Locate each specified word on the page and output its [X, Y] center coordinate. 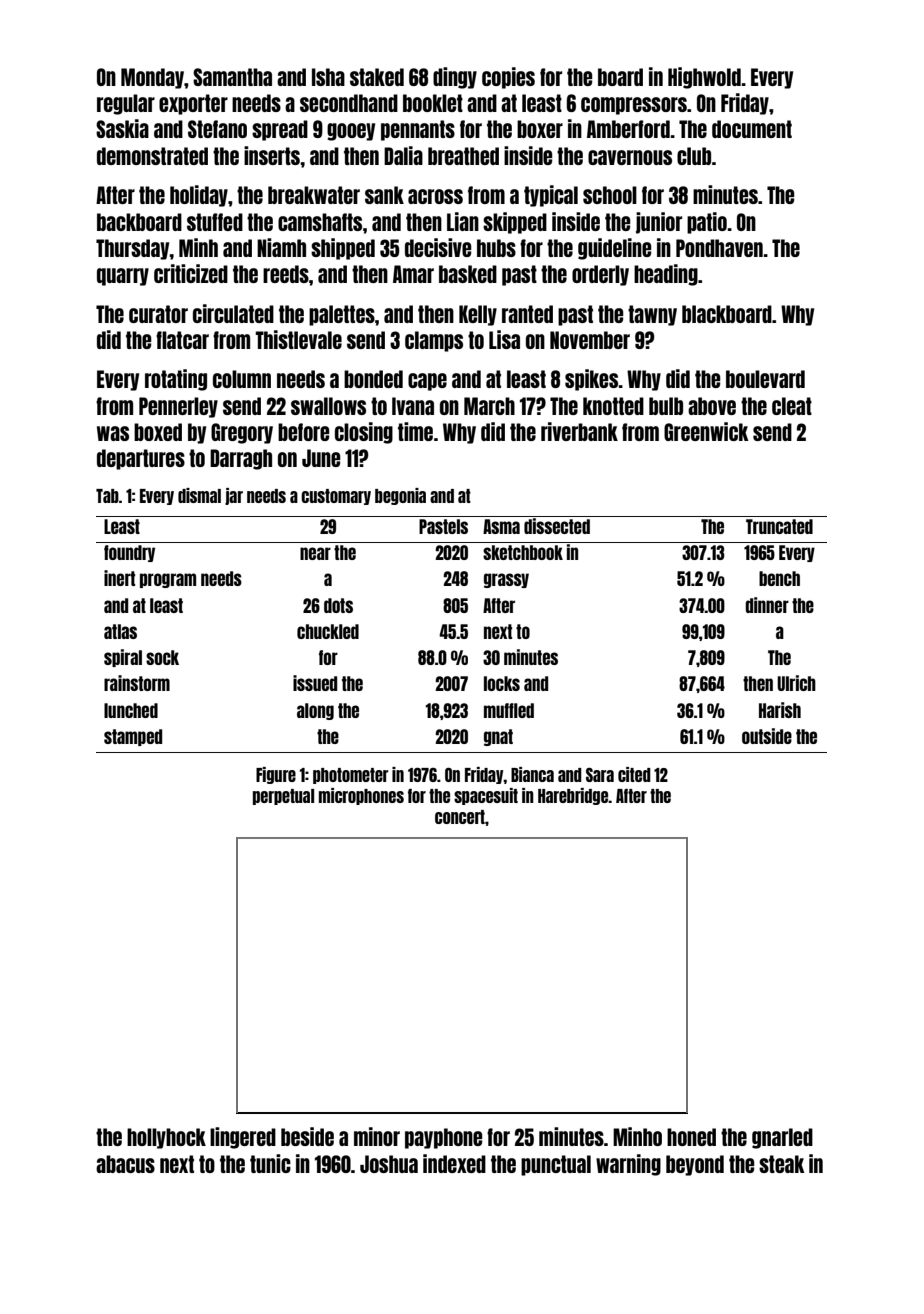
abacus [125, 1164]
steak [782, 1164]
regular [126, 104]
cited [634, 774]
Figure [276, 775]
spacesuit [486, 796]
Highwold [704, 78]
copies [508, 78]
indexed [454, 1163]
